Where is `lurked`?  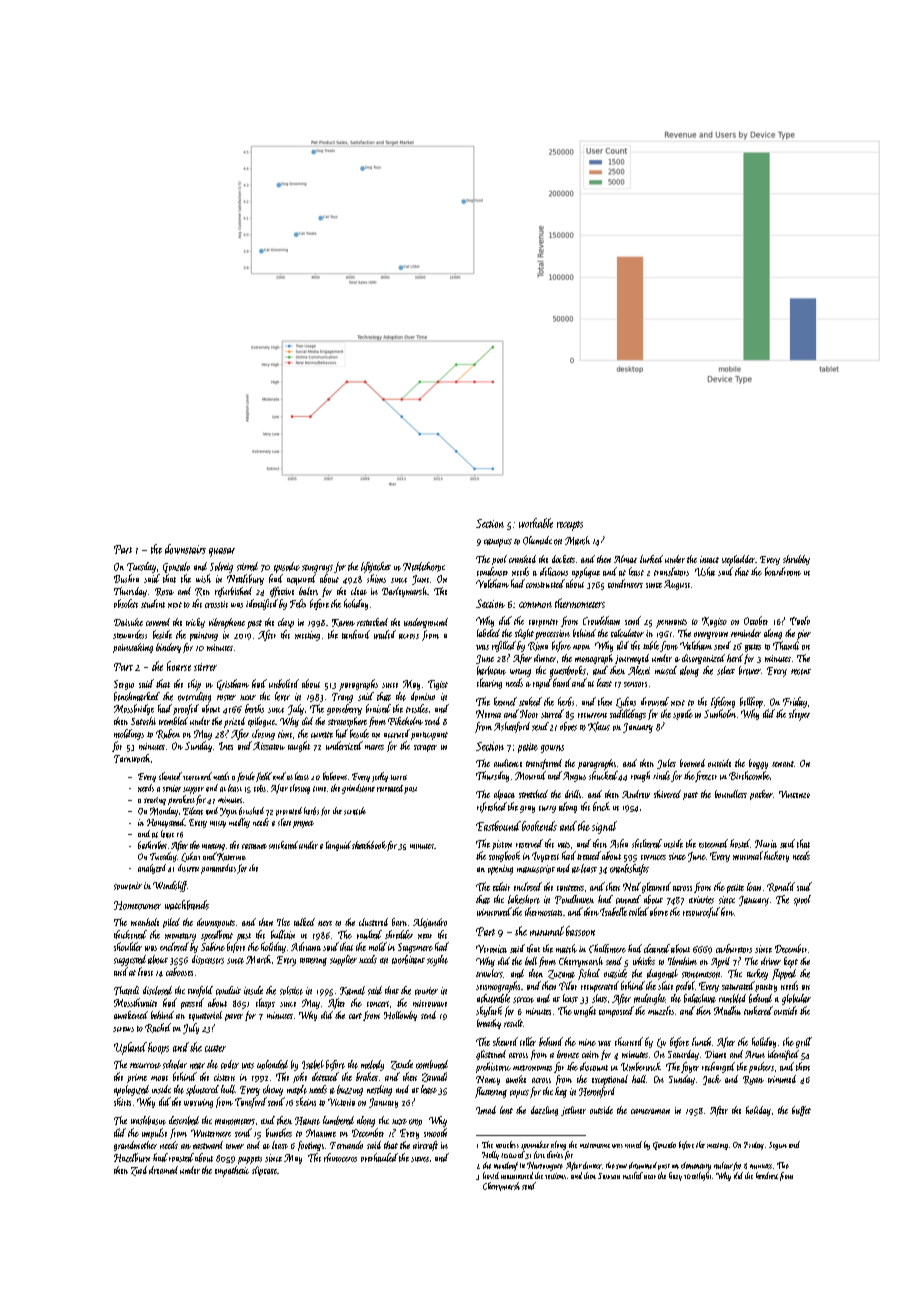 lurked is located at coordinates (651, 559).
